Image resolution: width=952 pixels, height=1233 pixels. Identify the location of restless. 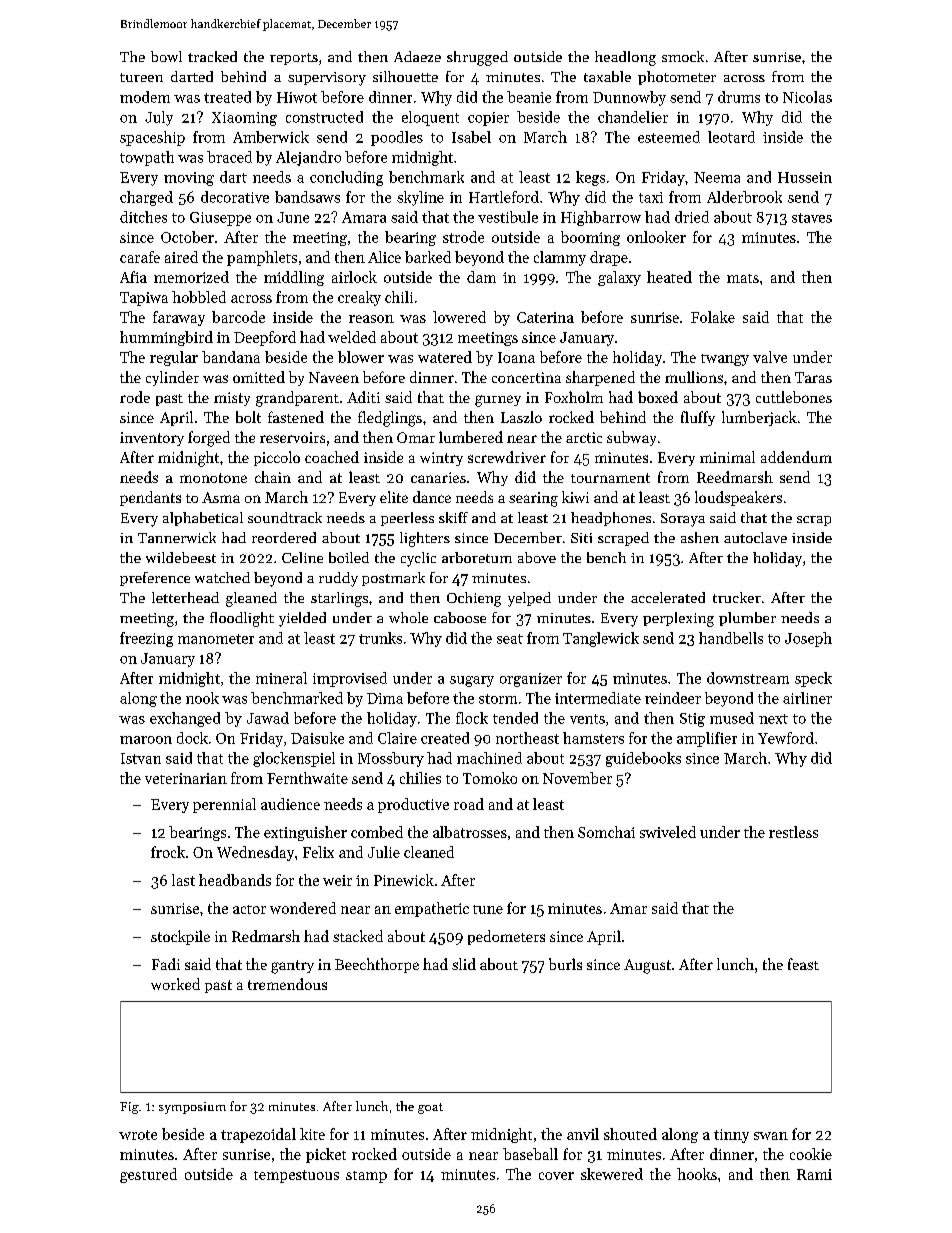
(793, 832).
